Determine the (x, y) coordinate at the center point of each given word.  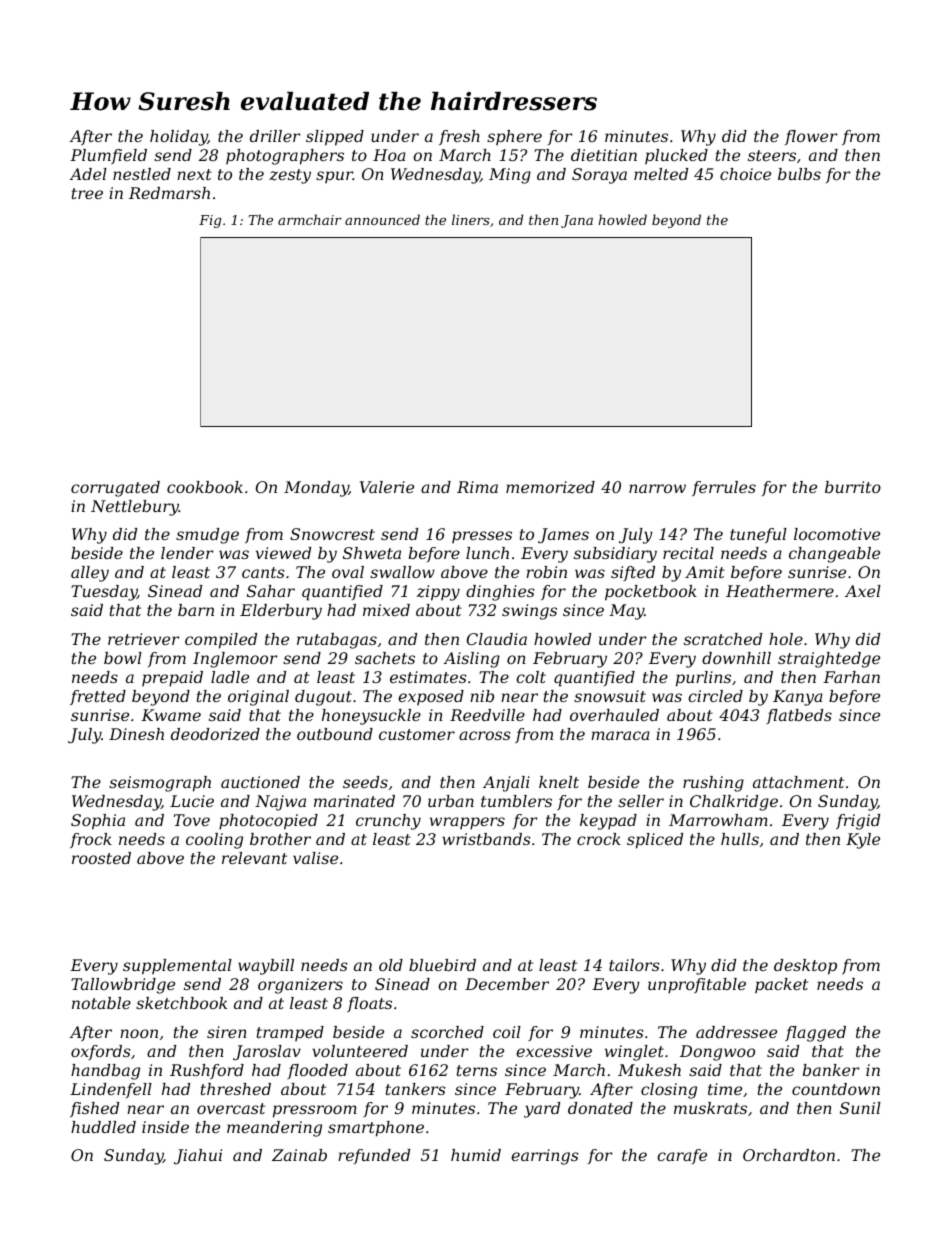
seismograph (160, 784)
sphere (514, 137)
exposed (431, 697)
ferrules (724, 488)
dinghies (500, 593)
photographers (285, 157)
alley (90, 574)
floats (369, 1004)
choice (745, 174)
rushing (713, 784)
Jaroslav (267, 1053)
